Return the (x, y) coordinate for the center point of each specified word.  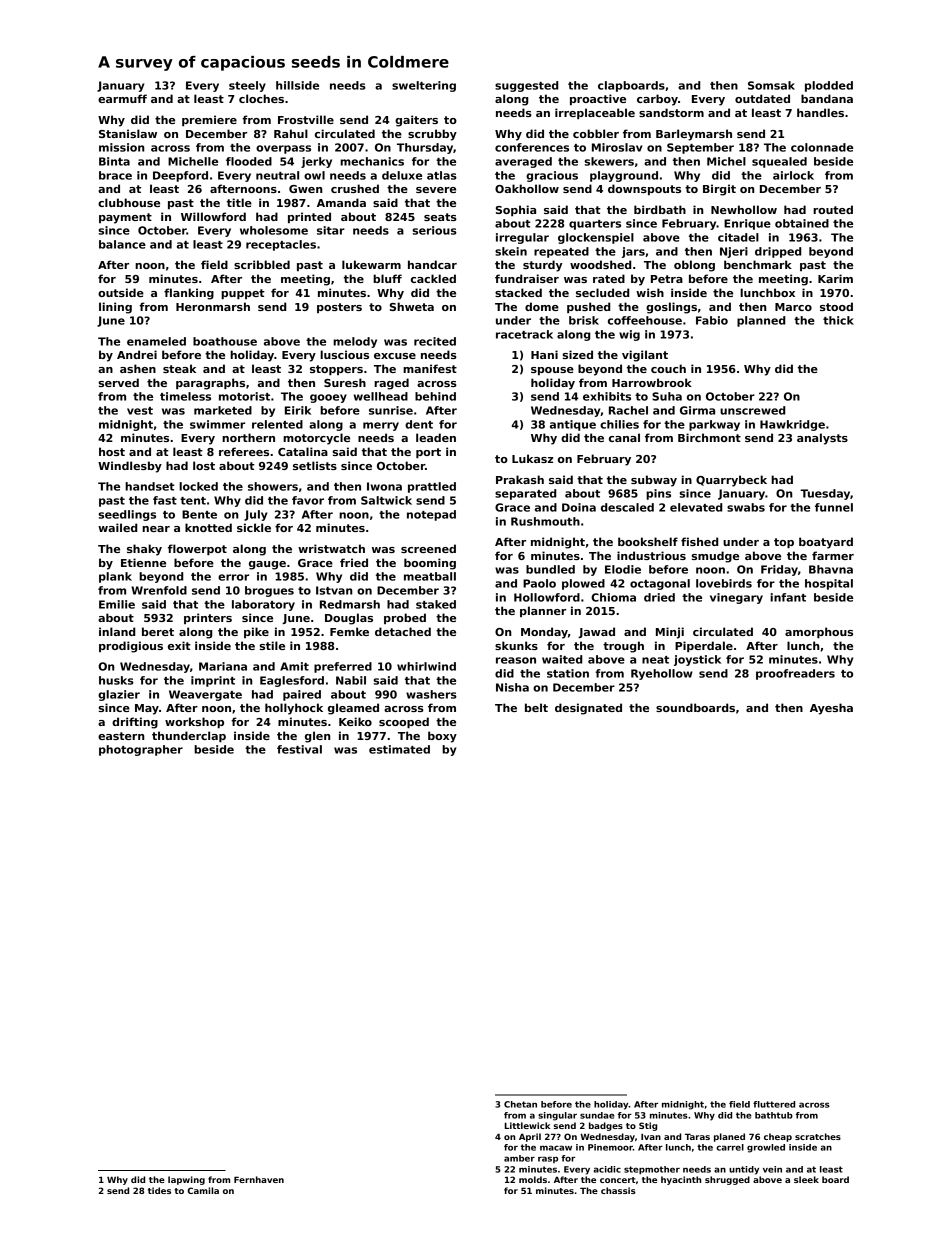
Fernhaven (259, 1179)
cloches (261, 98)
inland (117, 631)
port (428, 453)
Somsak (771, 85)
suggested (526, 86)
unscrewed (752, 410)
